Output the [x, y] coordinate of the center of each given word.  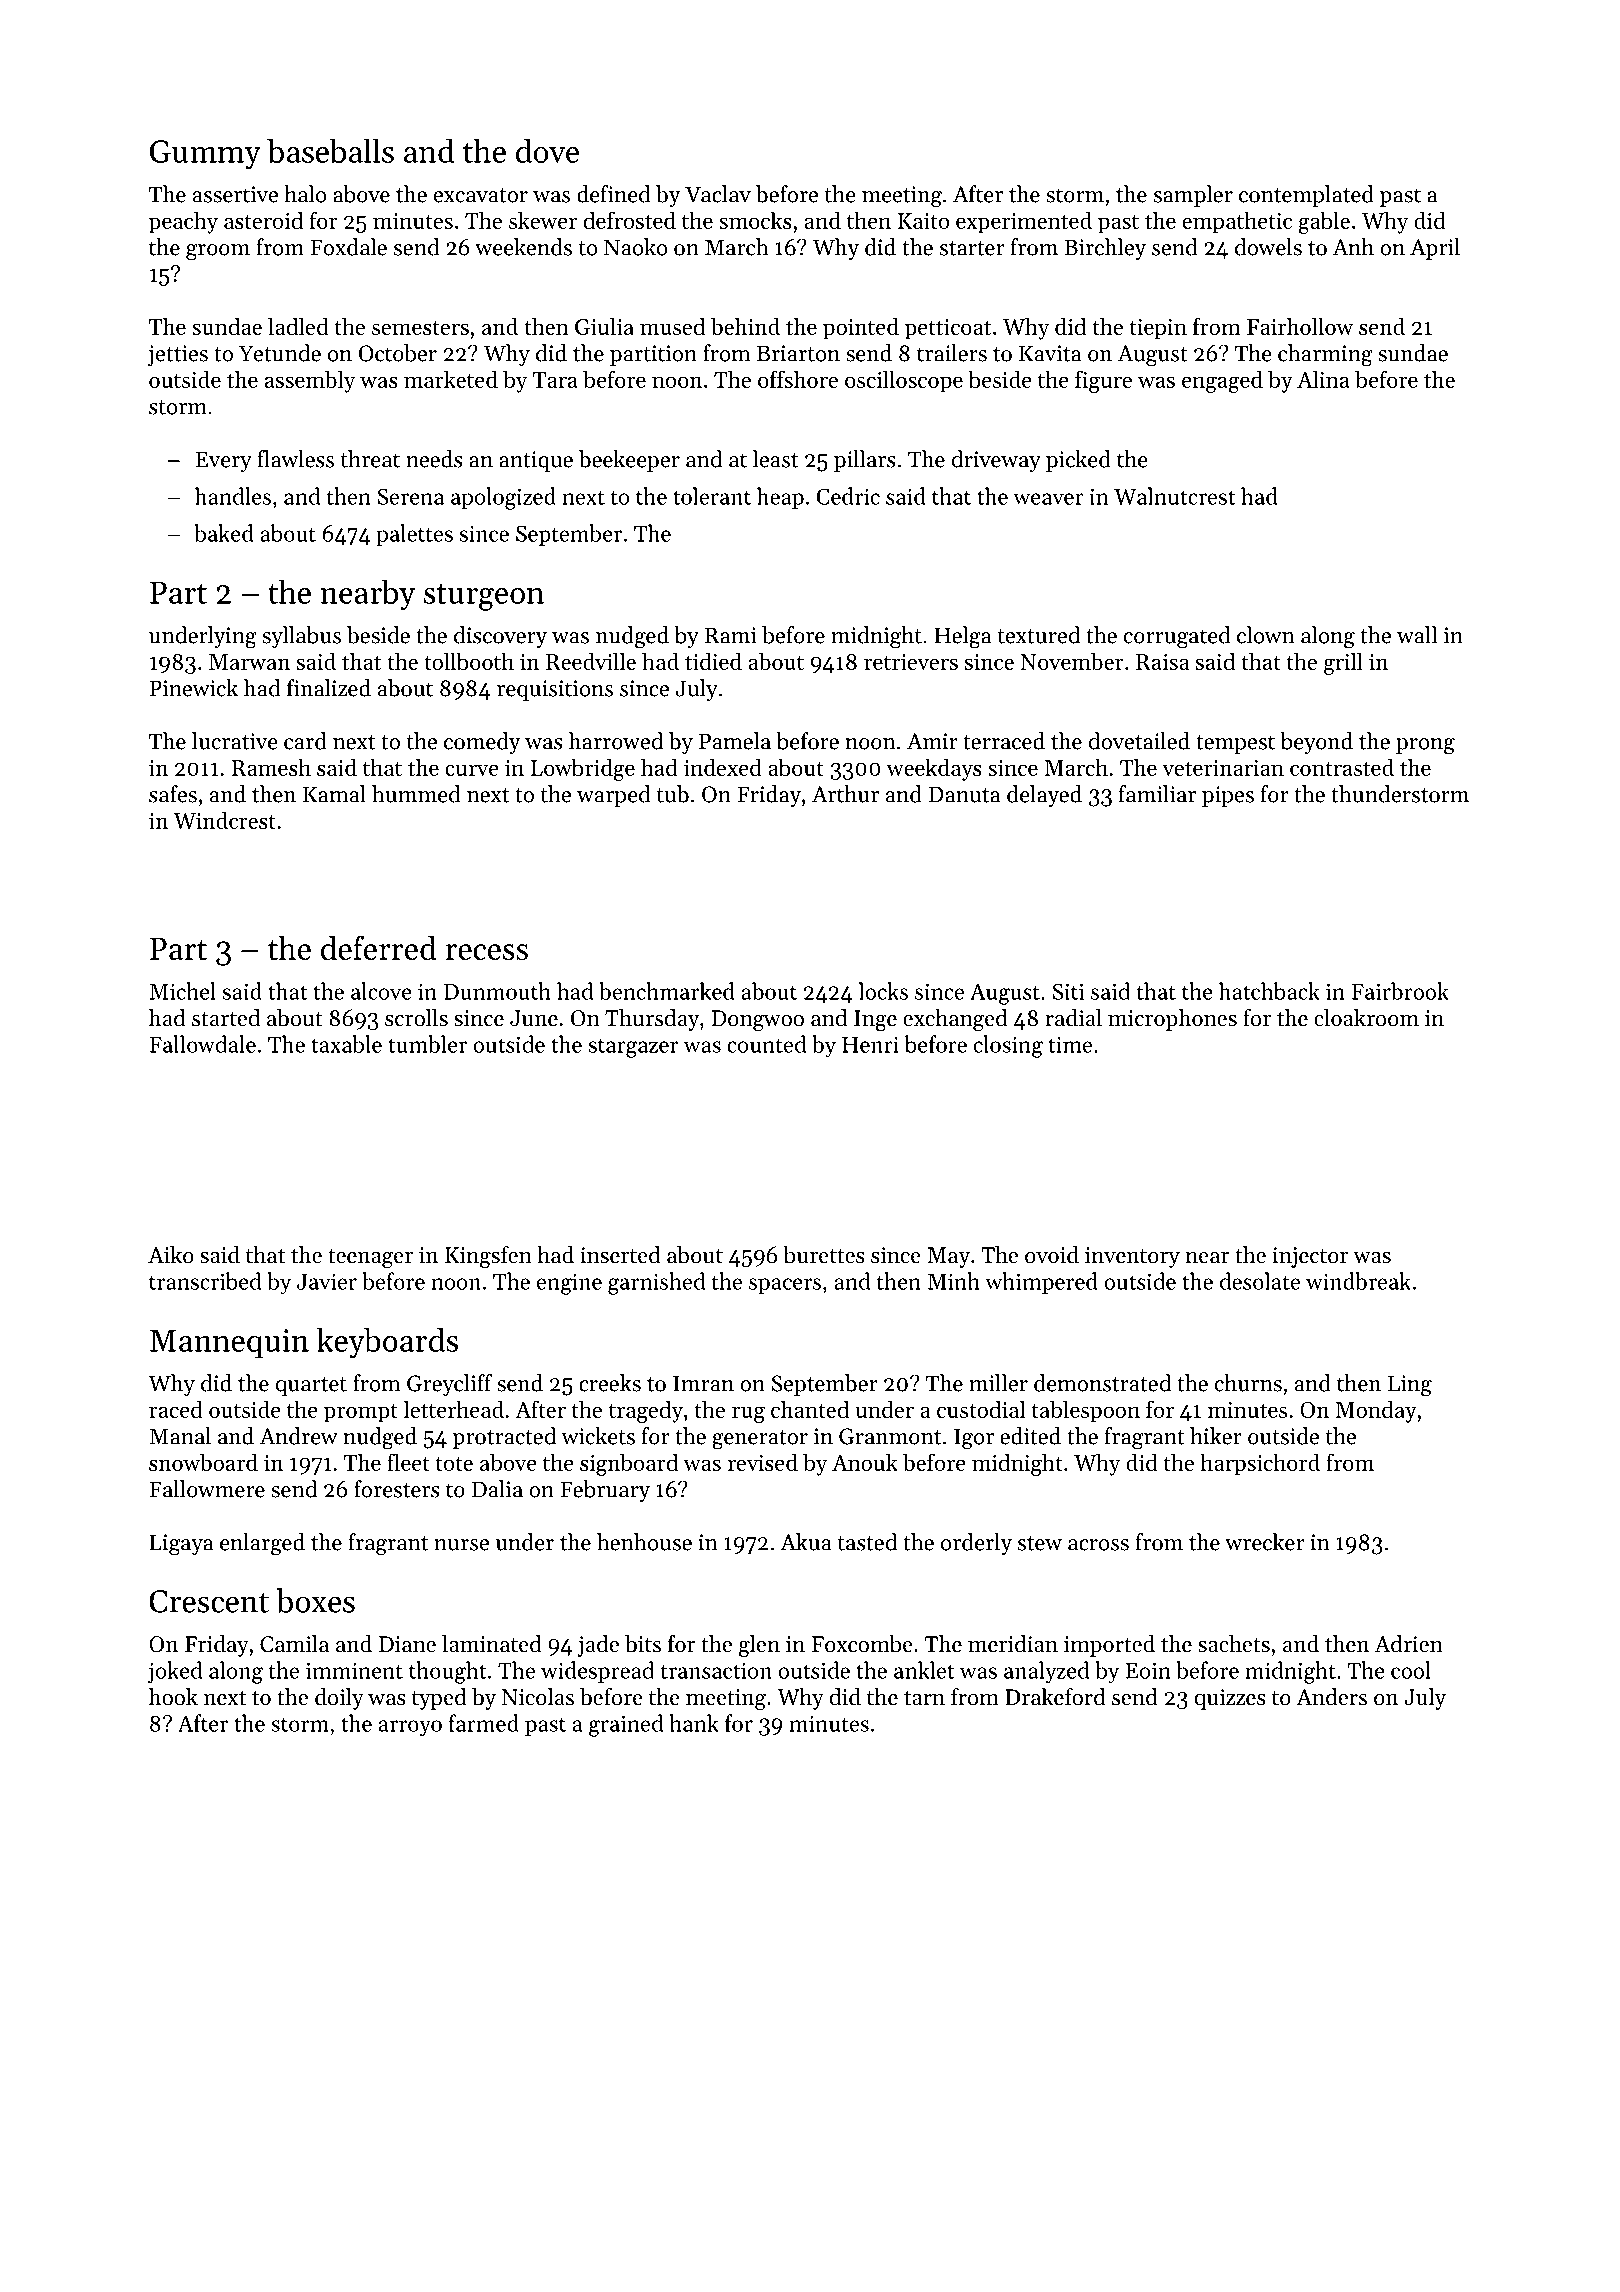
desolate [1260, 1281]
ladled [298, 326]
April [1435, 249]
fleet [408, 1462]
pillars [865, 461]
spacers [785, 1286]
